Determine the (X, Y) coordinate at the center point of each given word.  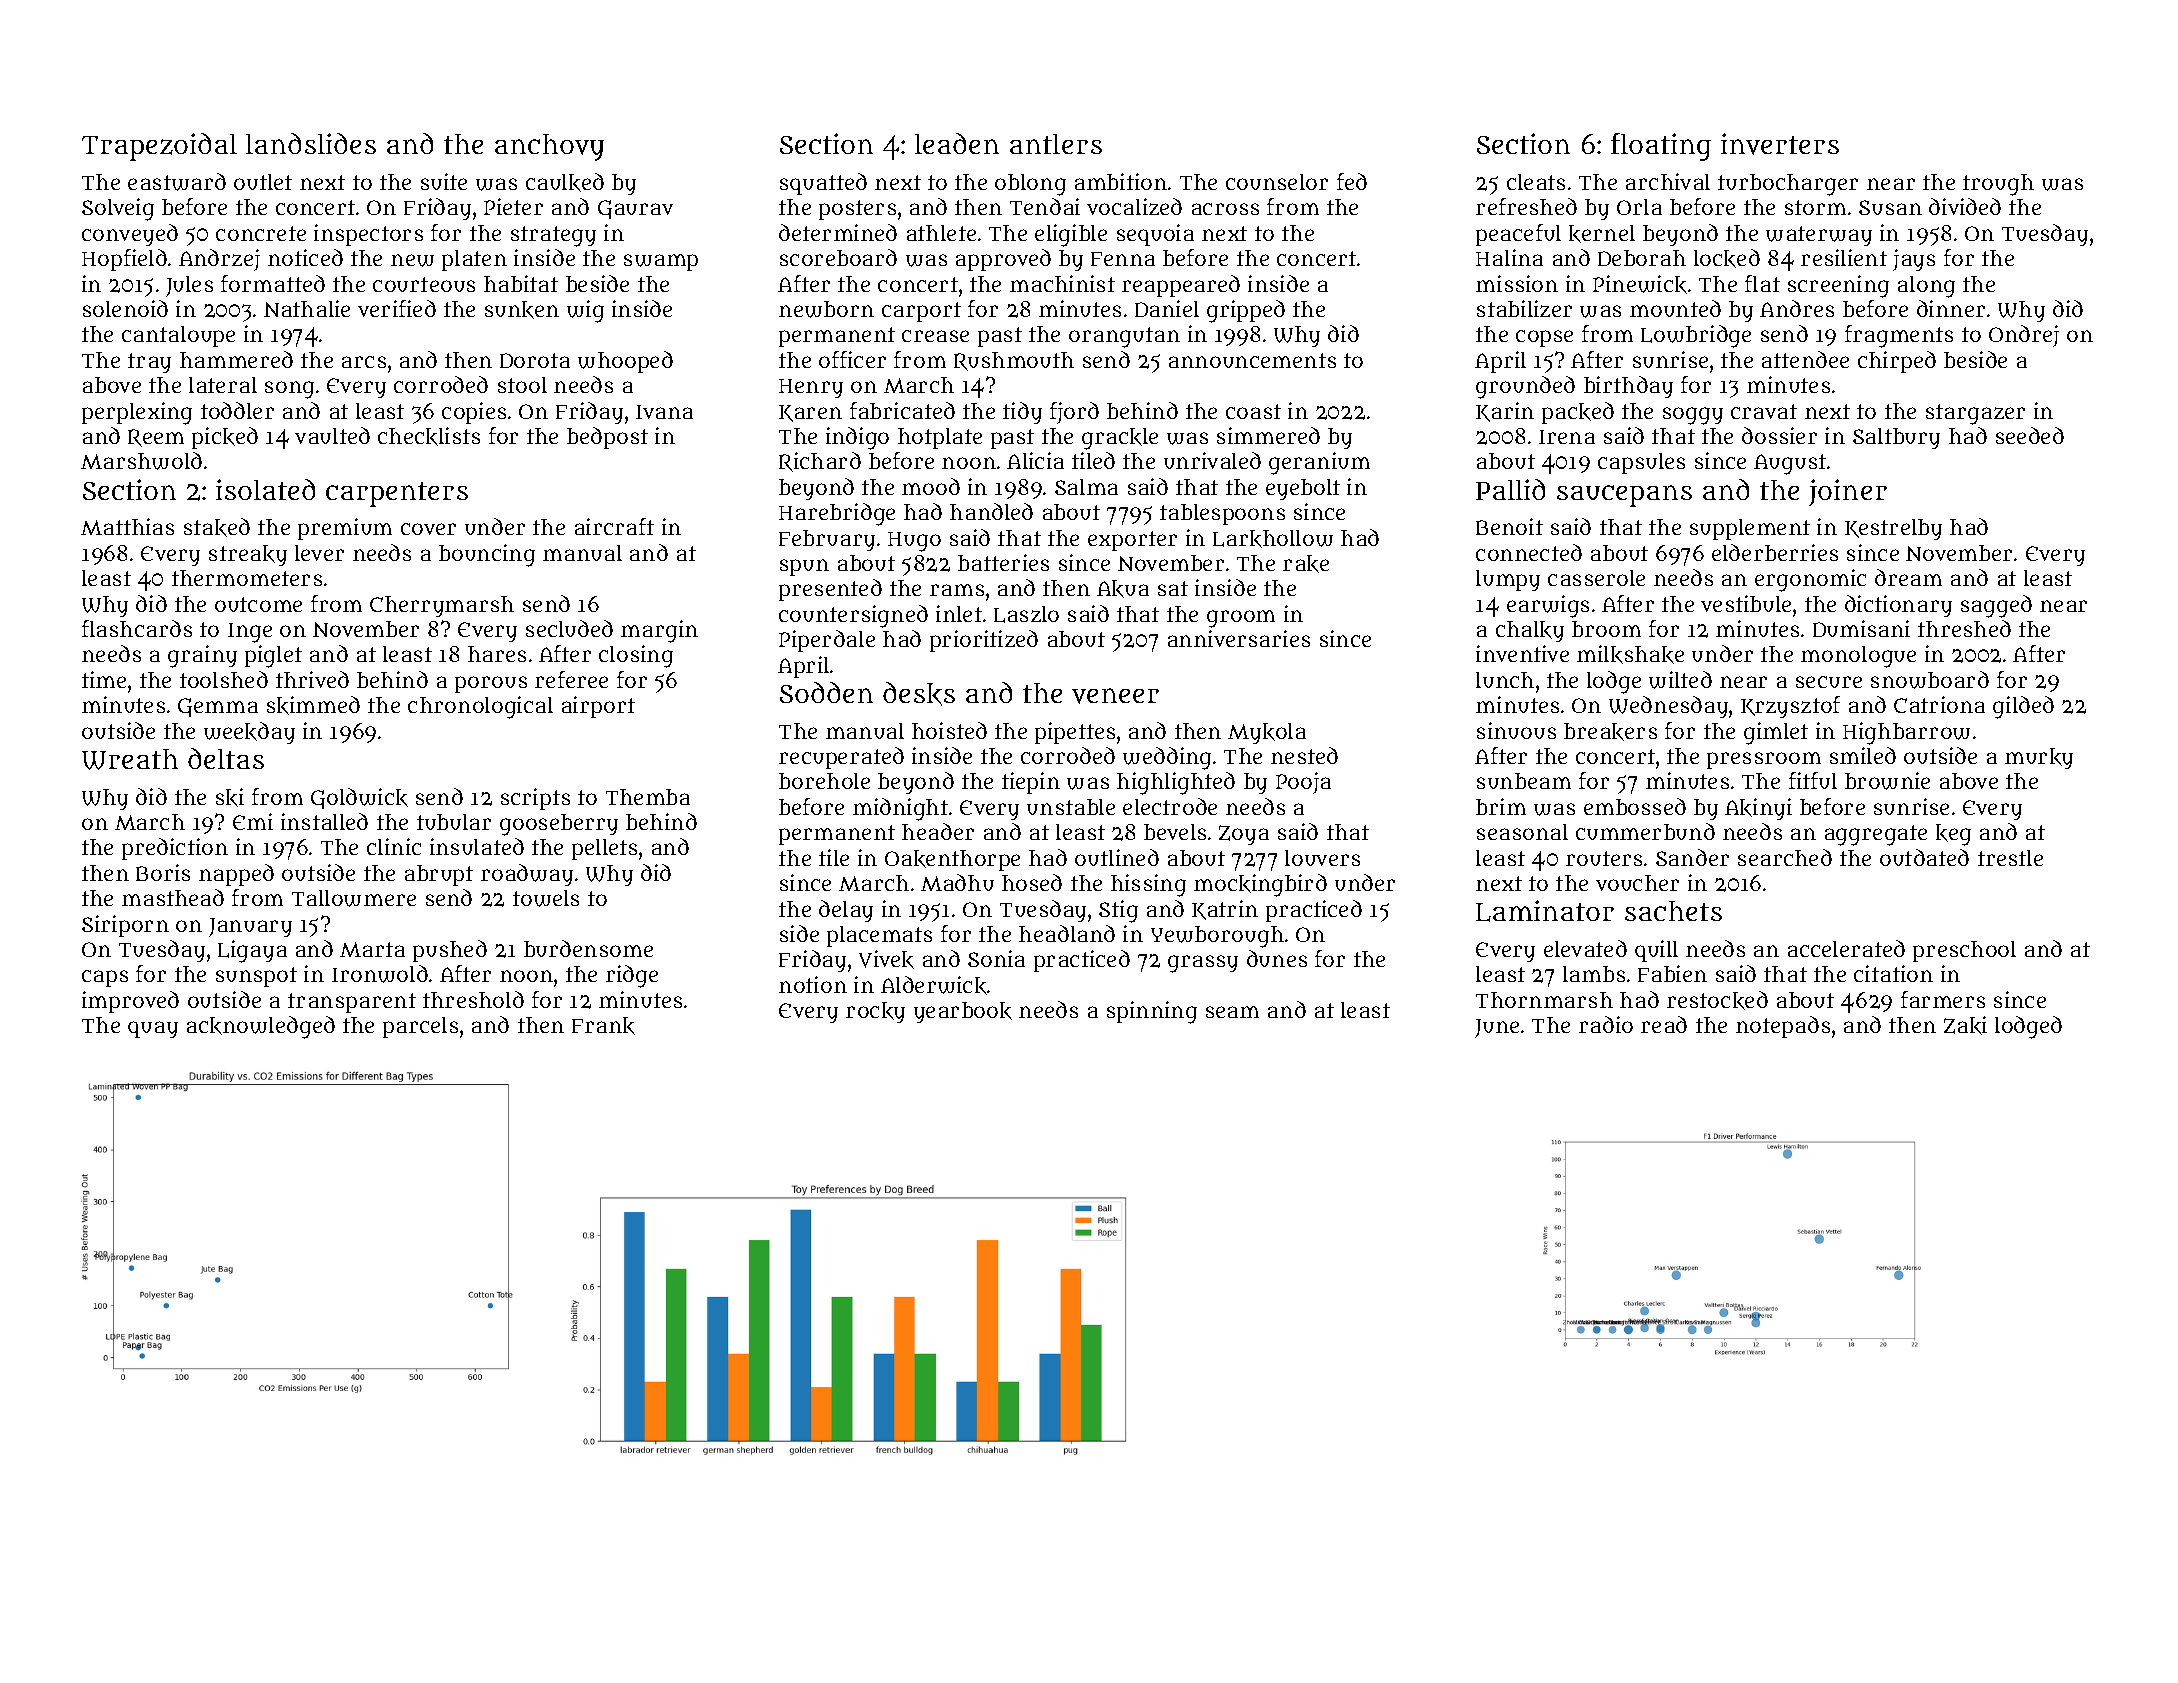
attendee (1805, 359)
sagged (1996, 606)
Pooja (1303, 783)
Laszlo (1026, 614)
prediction (175, 849)
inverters (1780, 144)
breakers (1610, 732)
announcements (1252, 360)
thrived (312, 679)
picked (225, 438)
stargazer (1975, 414)
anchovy (549, 147)
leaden (957, 143)
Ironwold (380, 974)
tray (149, 363)
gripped (1246, 311)
